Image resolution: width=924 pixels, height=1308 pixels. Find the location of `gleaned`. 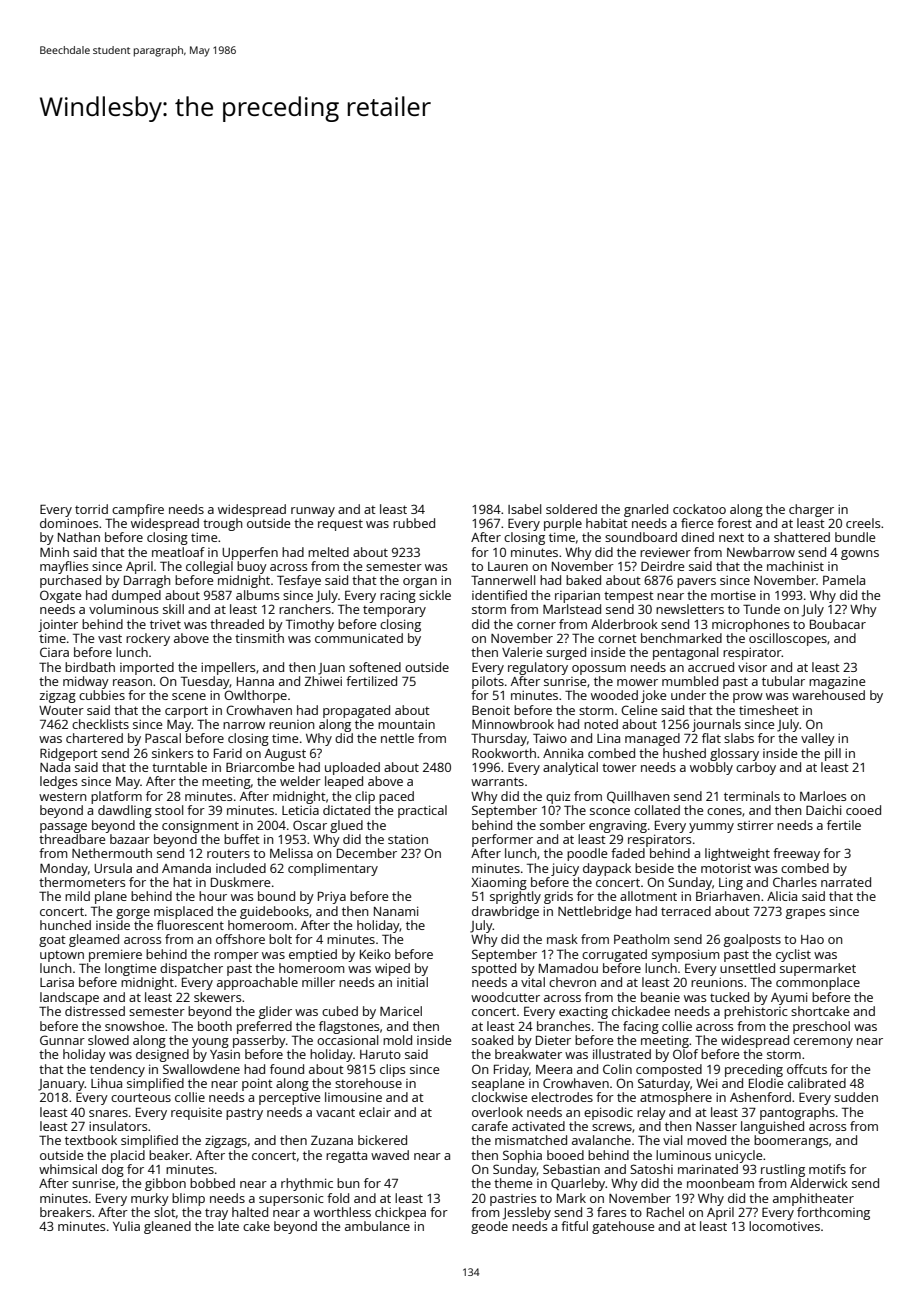

gleaned is located at coordinates (167, 1227).
